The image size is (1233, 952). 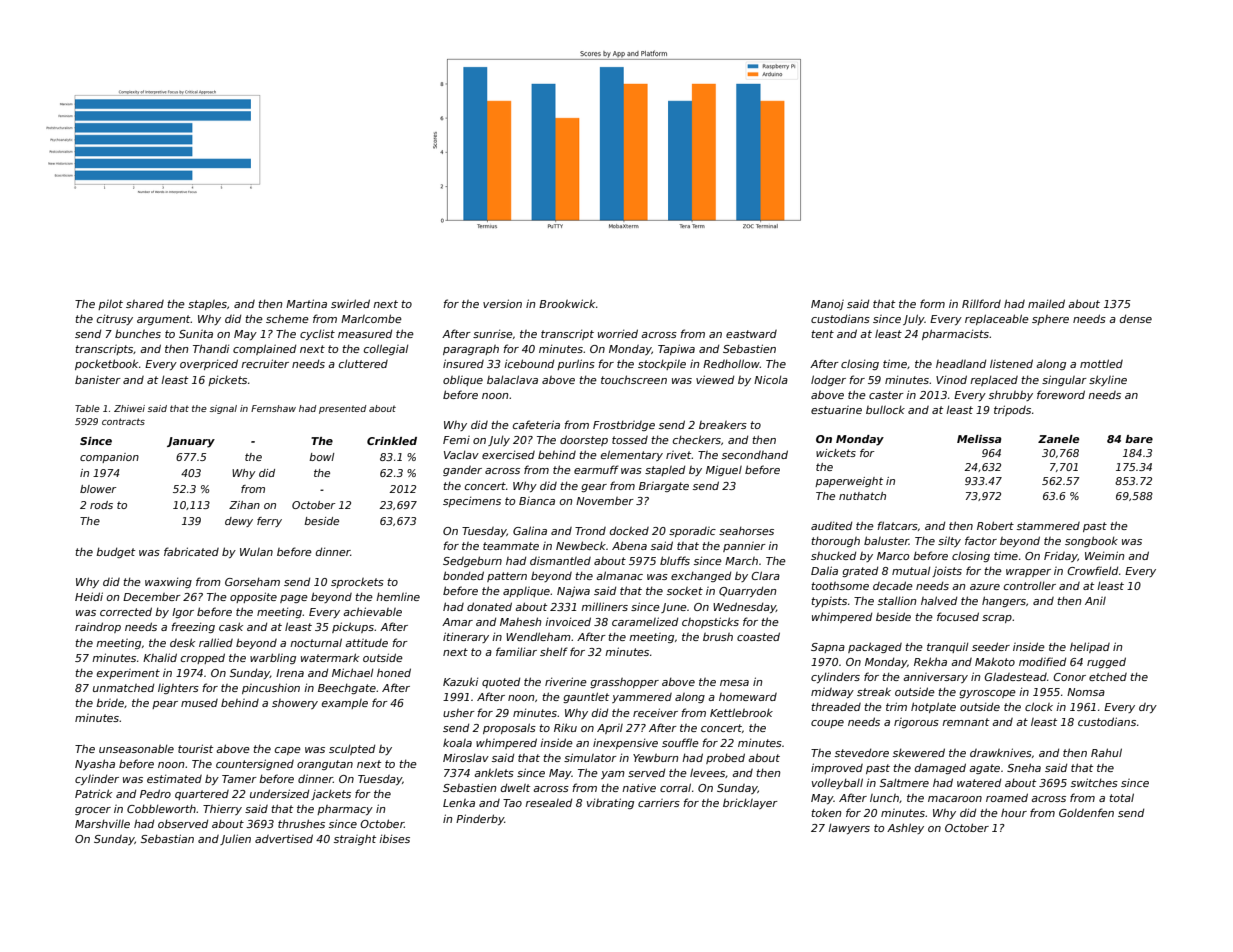 What do you see at coordinates (886, 540) in the document?
I see `baluster` at bounding box center [886, 540].
